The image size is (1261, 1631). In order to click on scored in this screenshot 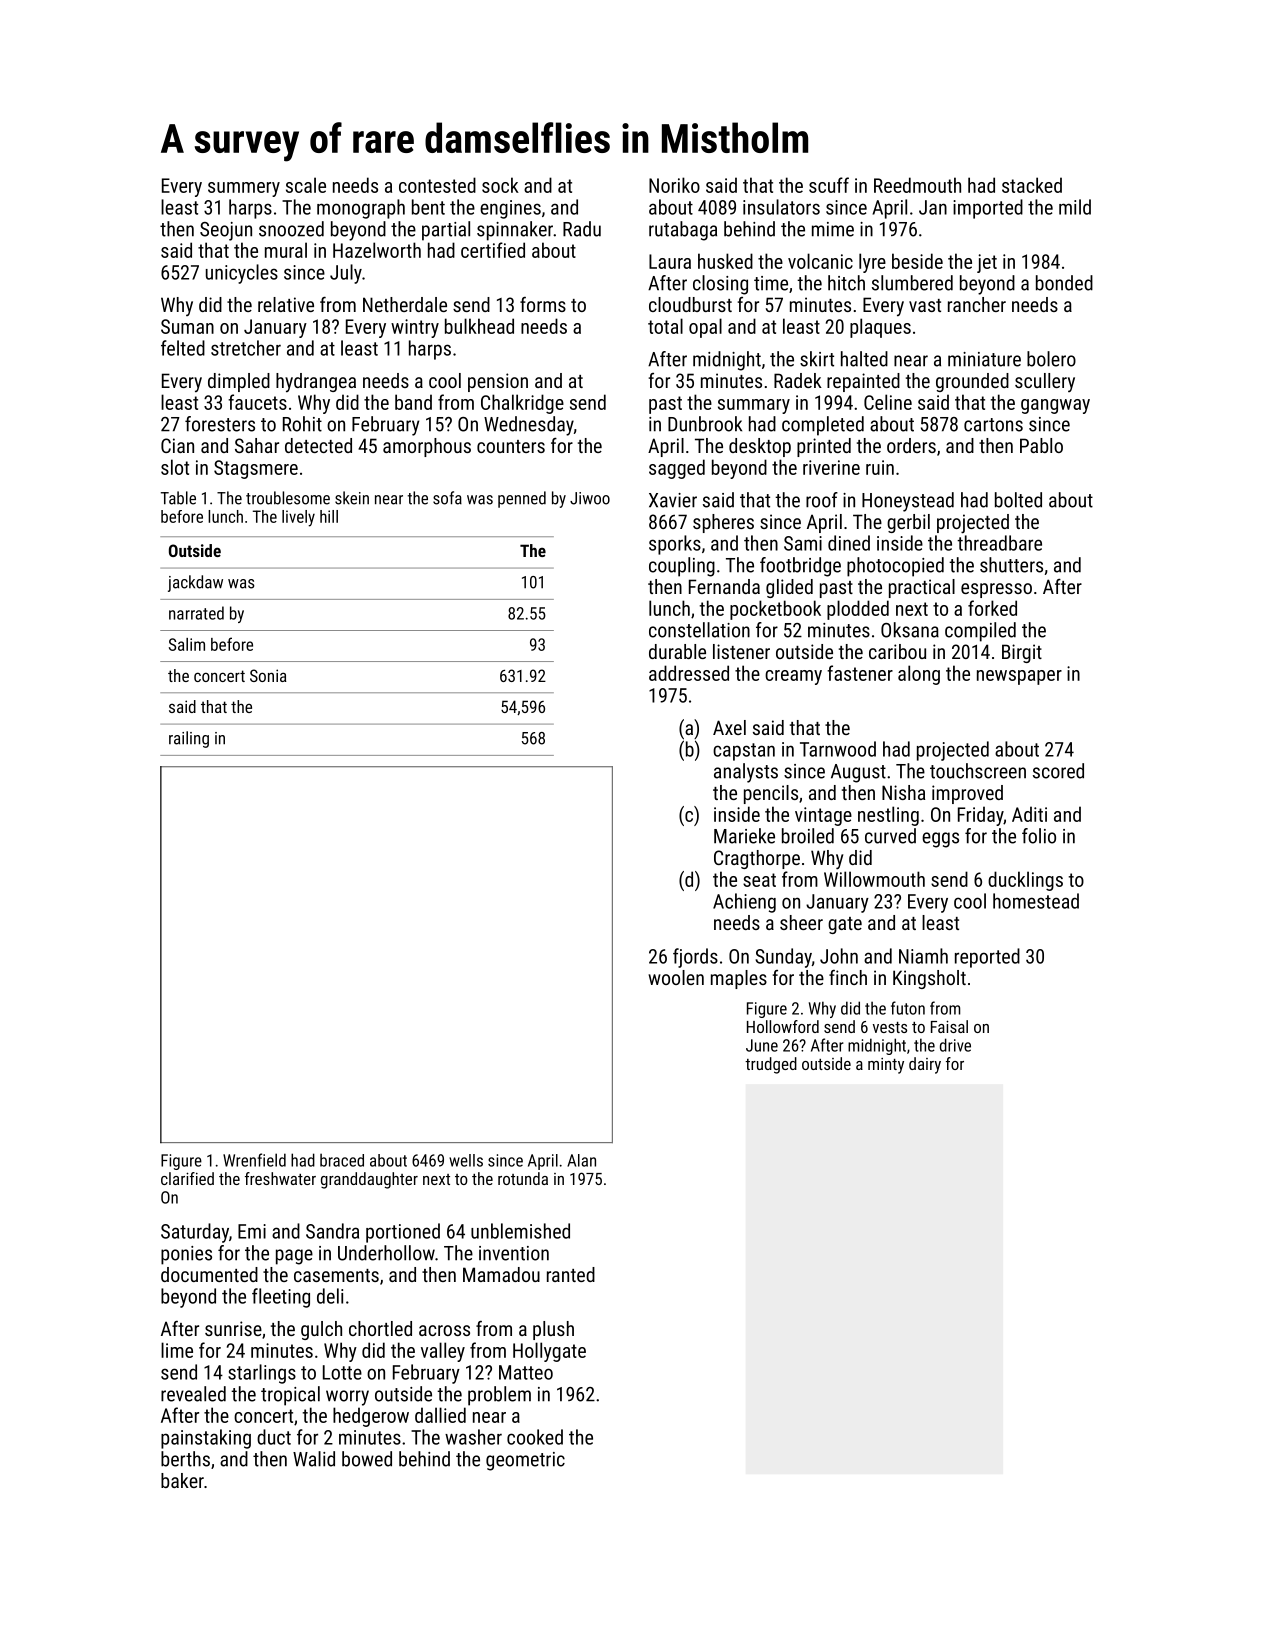, I will do `click(1058, 771)`.
